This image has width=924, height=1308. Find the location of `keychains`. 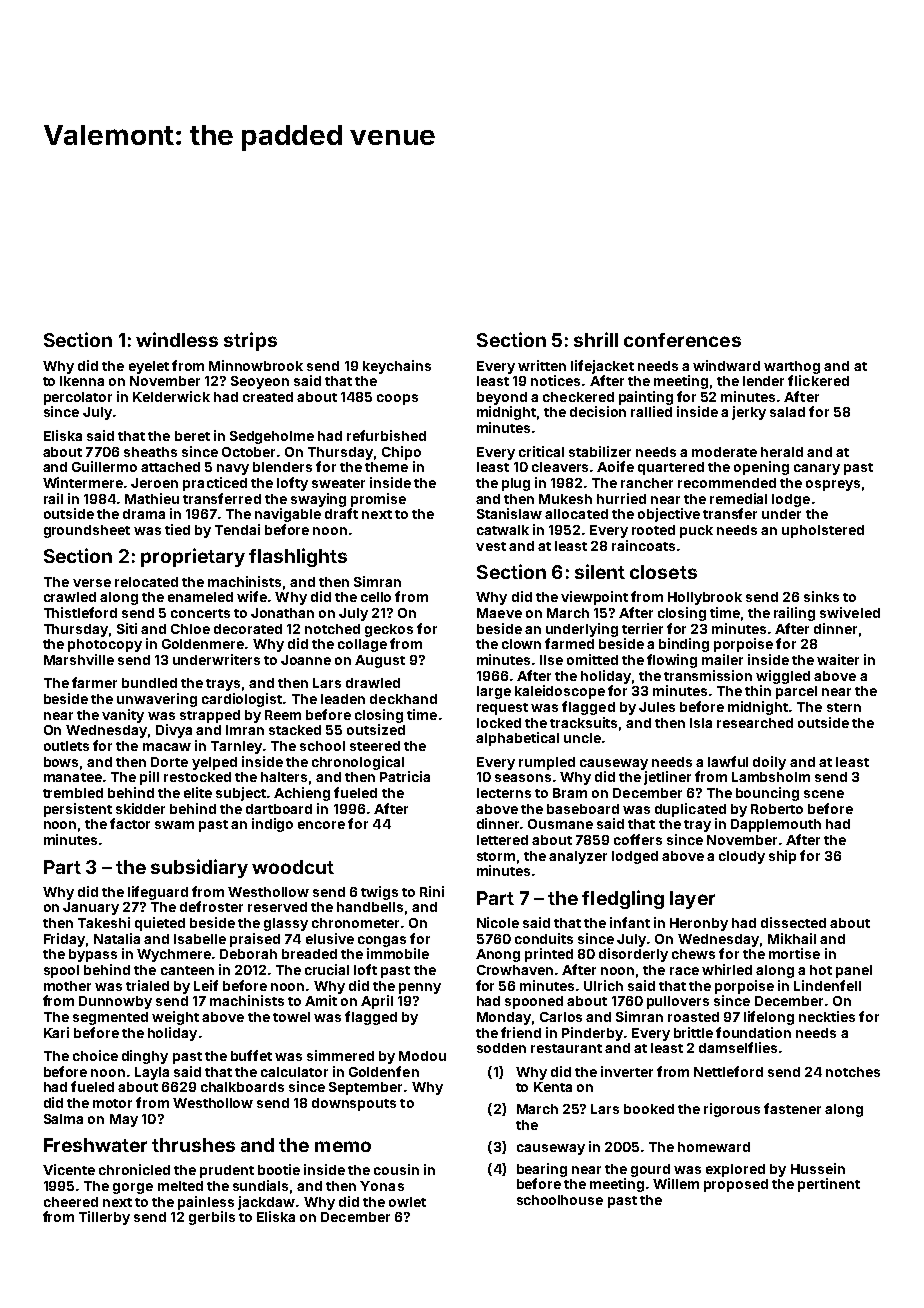

keychains is located at coordinates (397, 367).
